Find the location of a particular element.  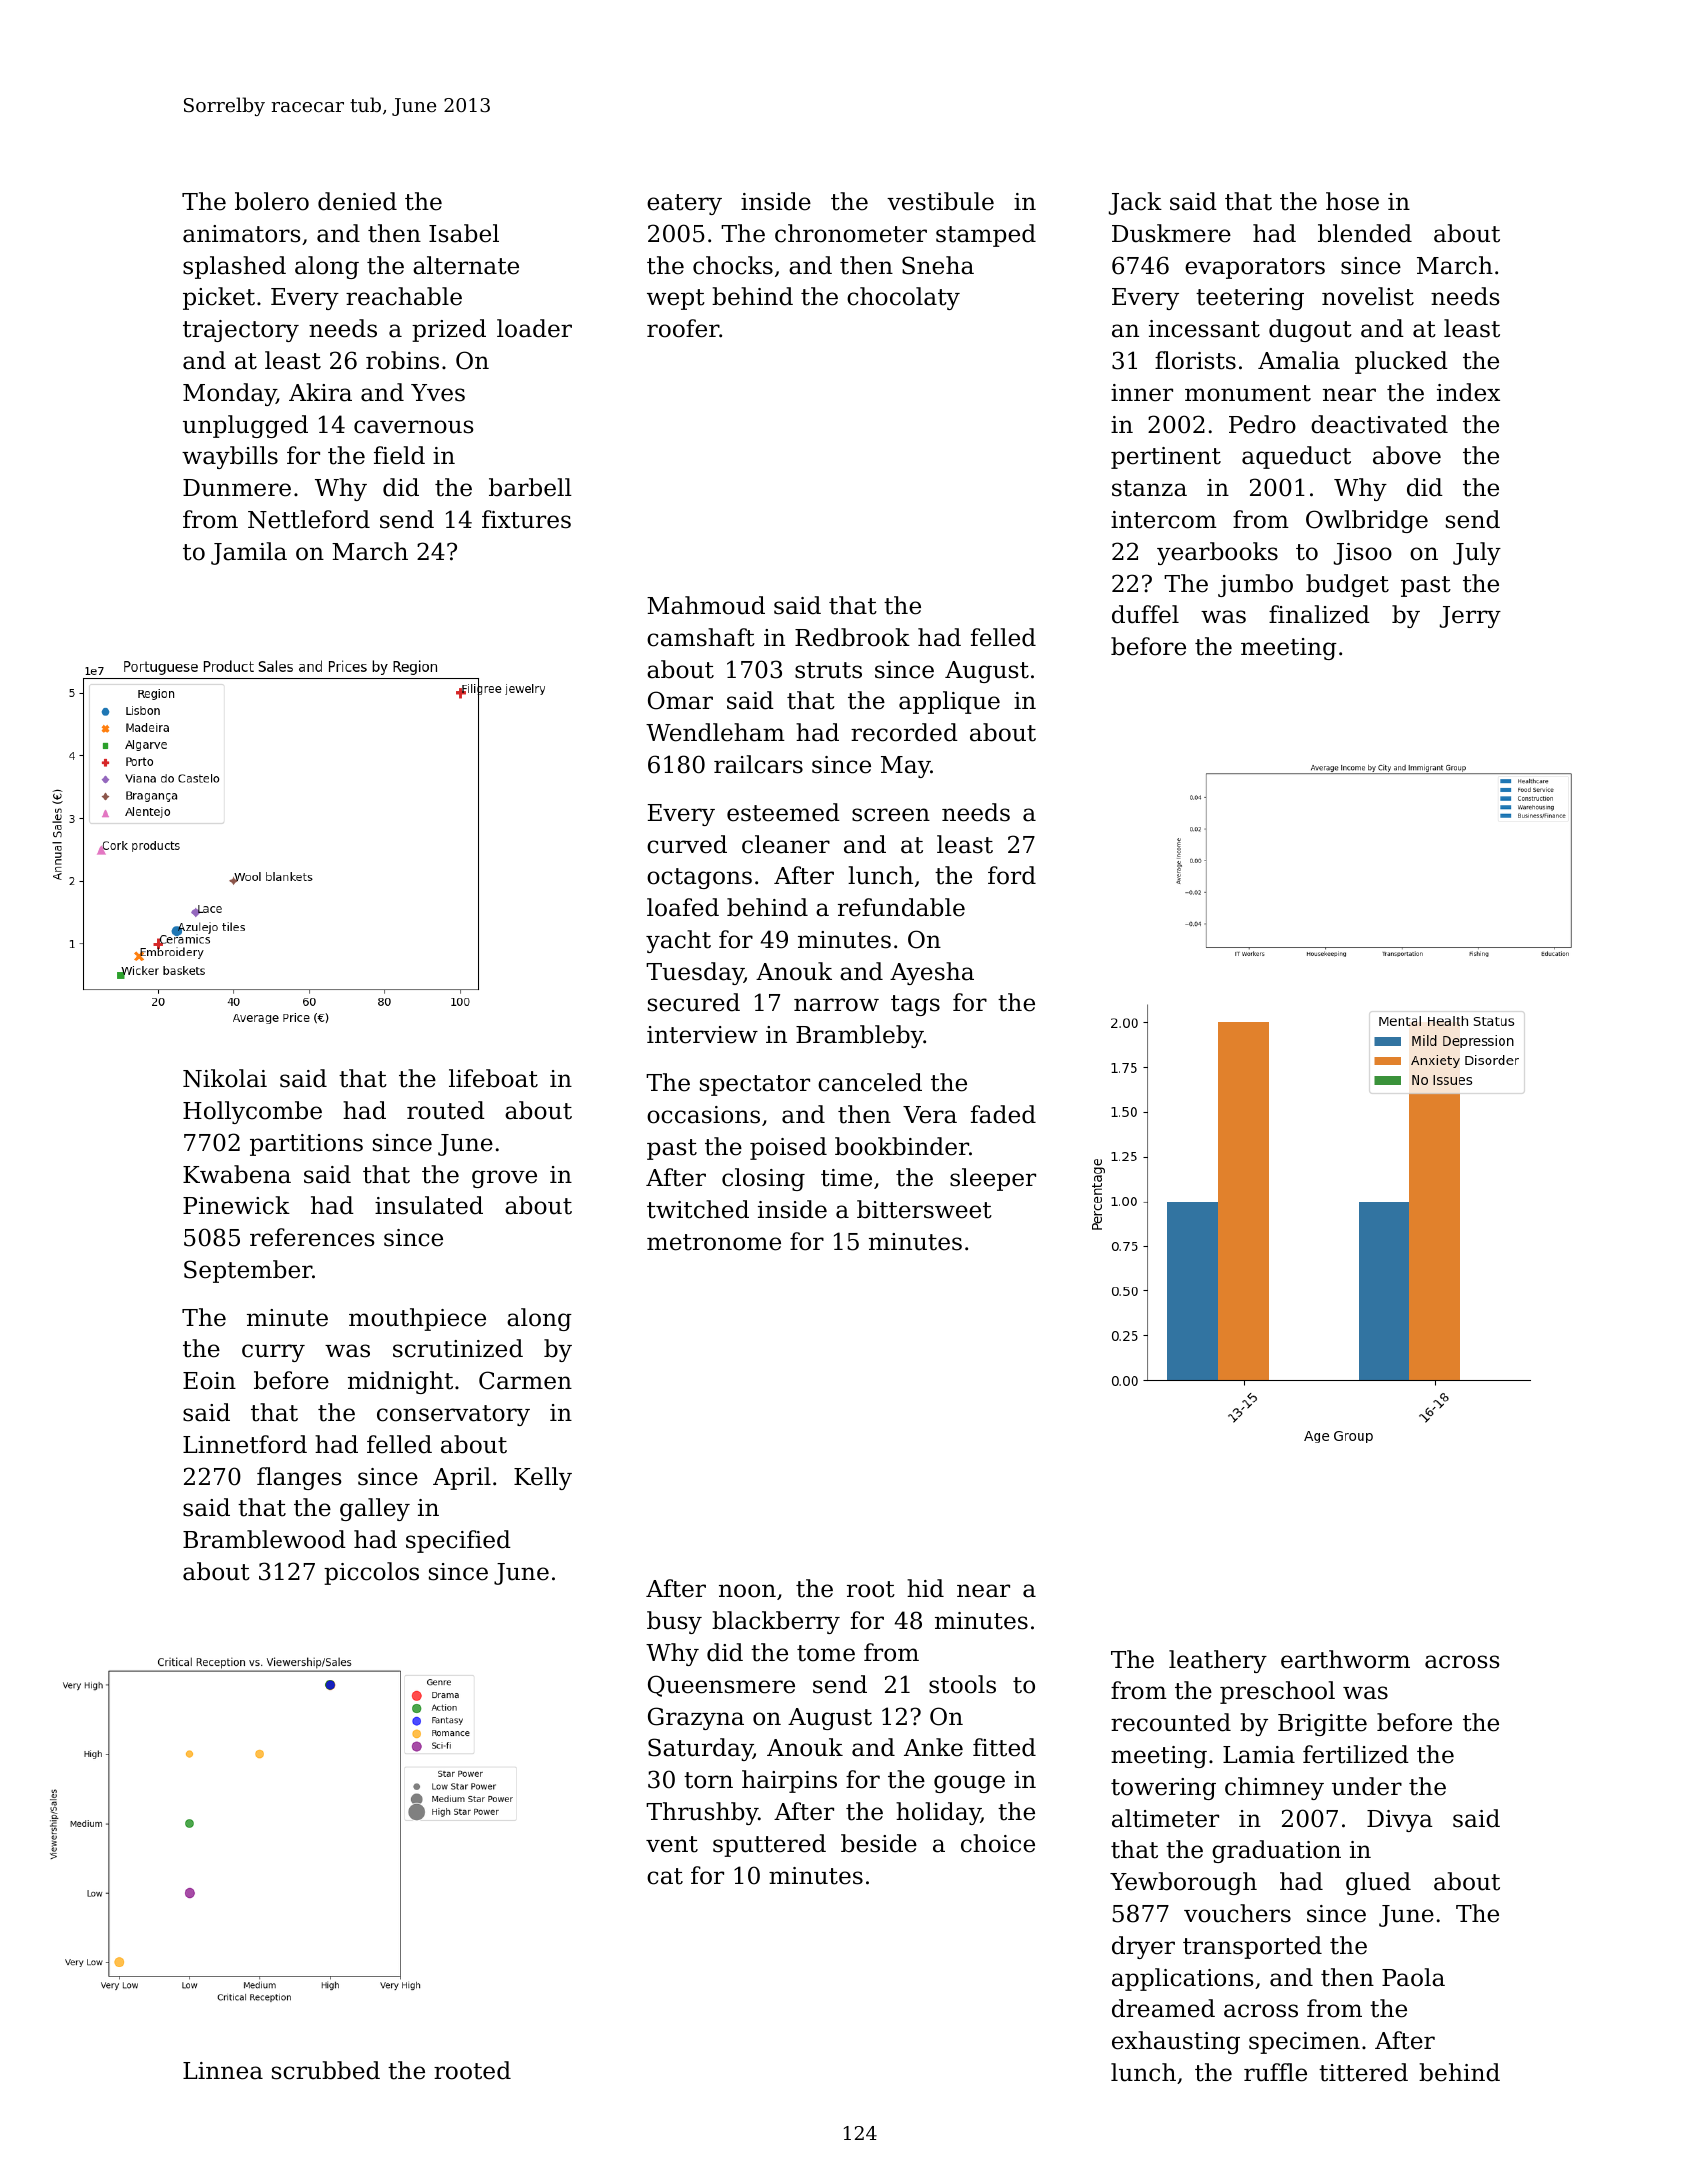

stanza is located at coordinates (1149, 488).
